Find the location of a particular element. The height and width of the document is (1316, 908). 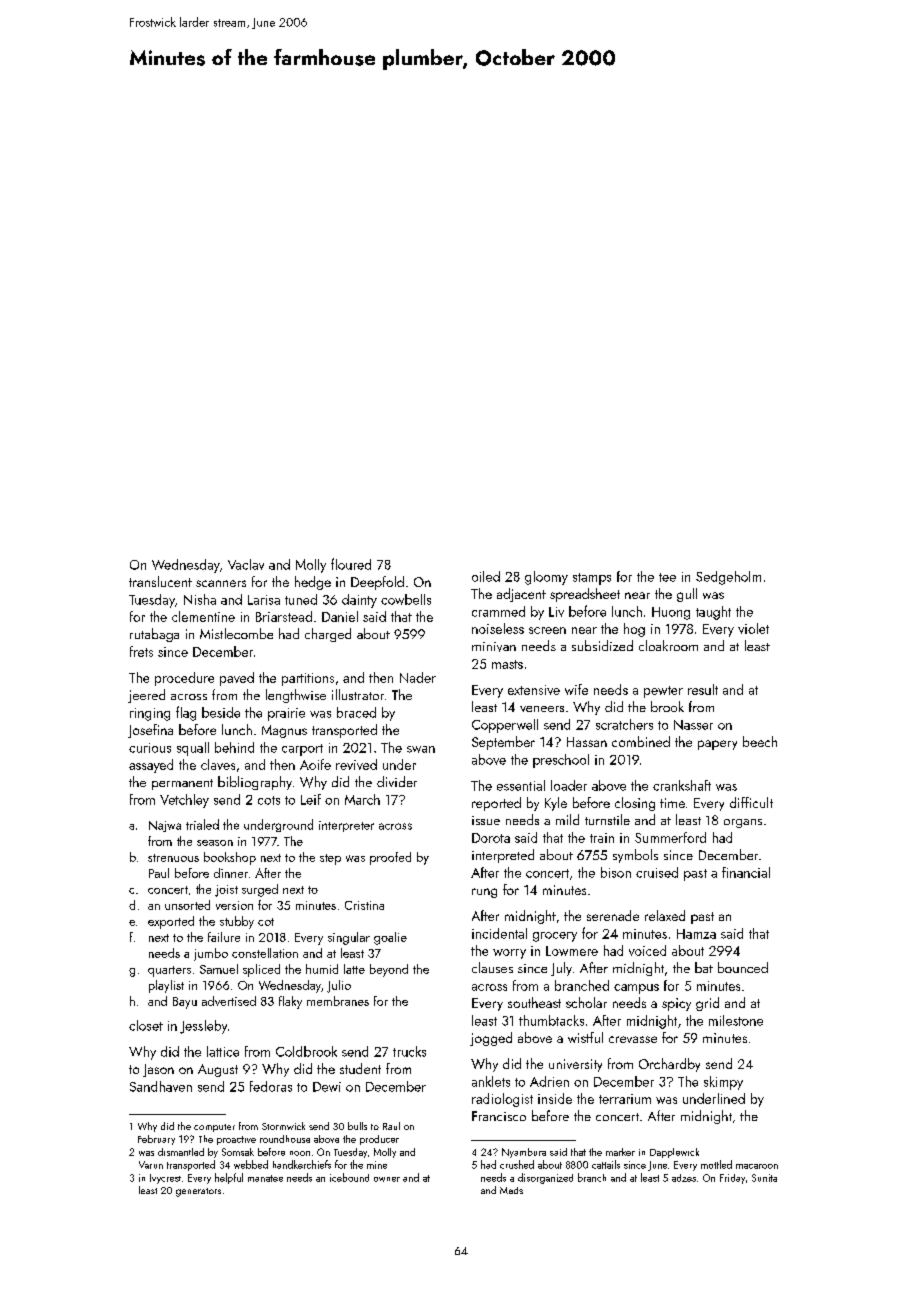

bounced is located at coordinates (743, 967).
